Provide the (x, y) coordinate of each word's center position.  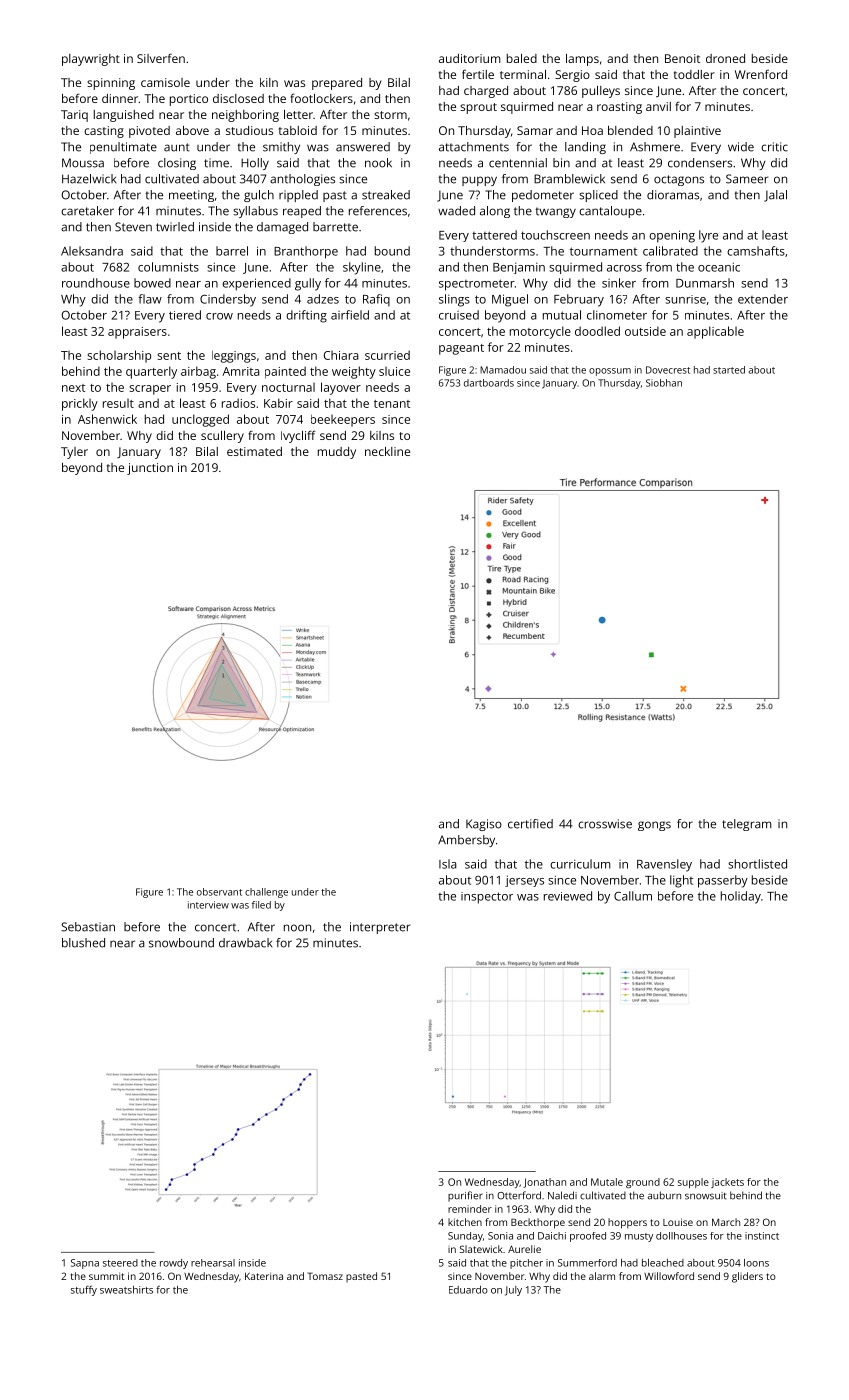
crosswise (605, 824)
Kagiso (484, 825)
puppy (479, 181)
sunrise (685, 299)
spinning (111, 84)
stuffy (84, 1290)
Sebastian (88, 927)
